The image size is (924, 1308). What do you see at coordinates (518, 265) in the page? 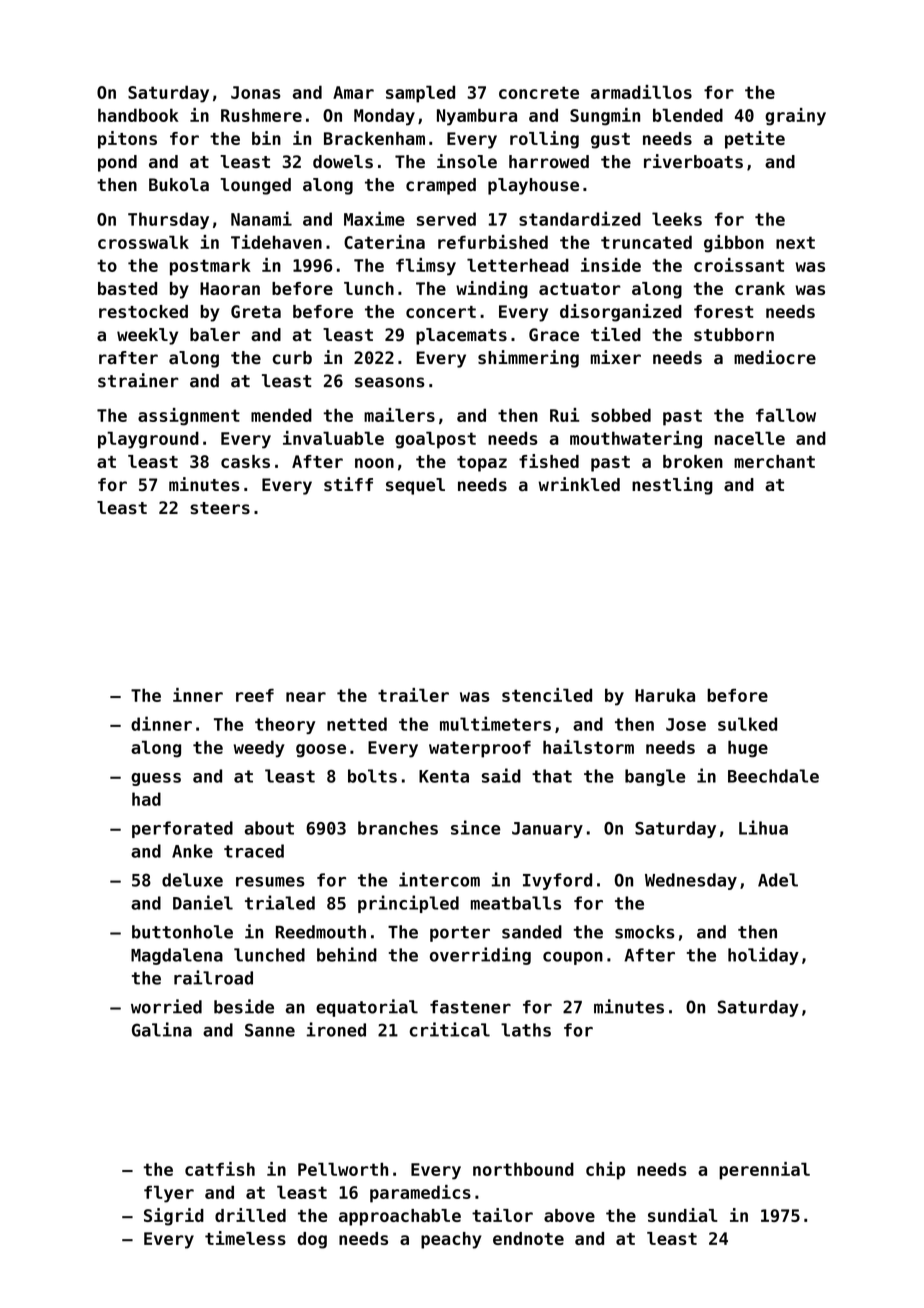
I see `letterhead` at bounding box center [518, 265].
